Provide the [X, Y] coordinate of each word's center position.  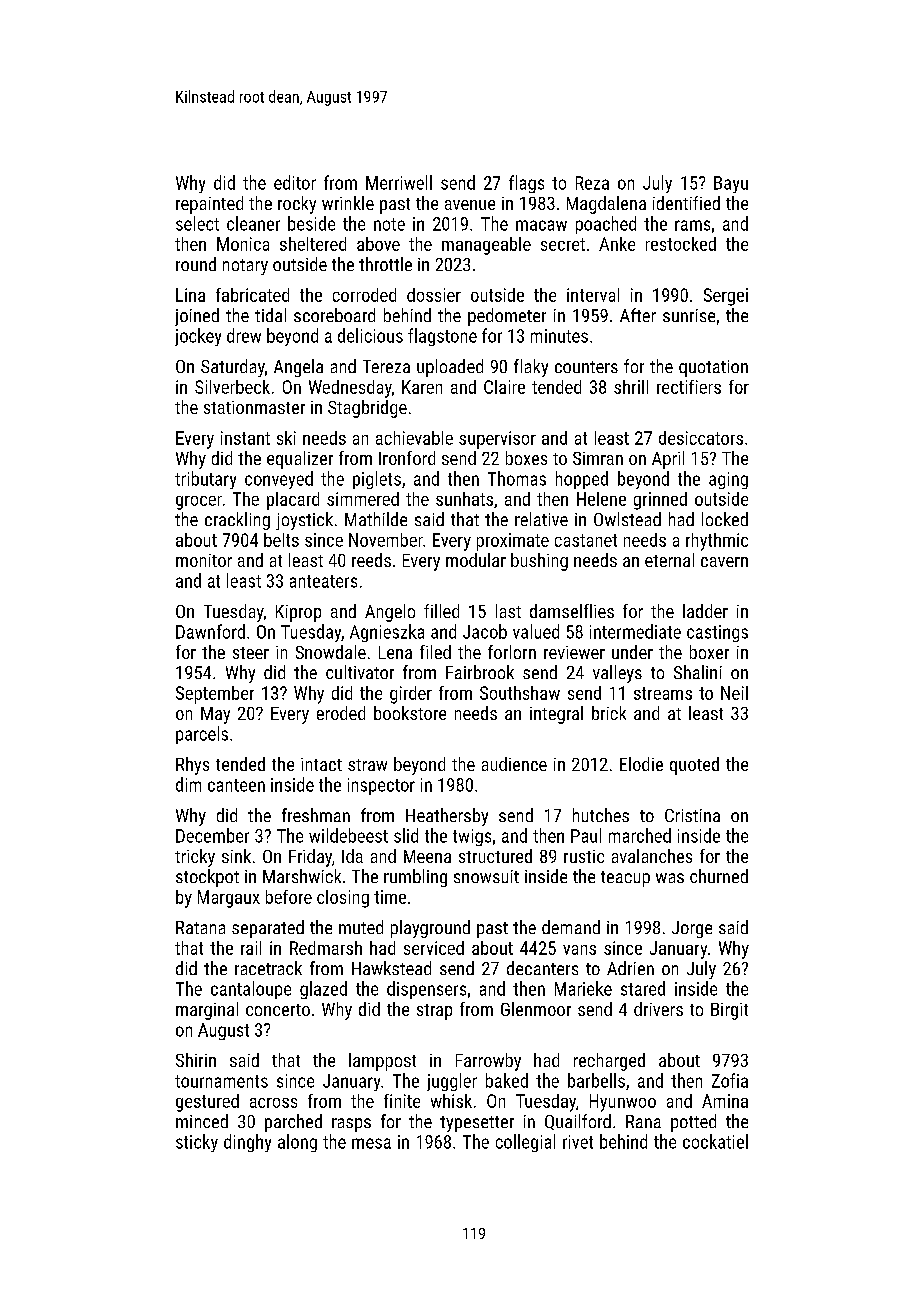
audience [514, 764]
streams [663, 693]
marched [640, 835]
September [215, 695]
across [273, 1103]
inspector [381, 786]
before [289, 897]
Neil [734, 693]
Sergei [726, 297]
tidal [270, 315]
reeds [371, 560]
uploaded [450, 368]
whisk [451, 1101]
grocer [199, 503]
